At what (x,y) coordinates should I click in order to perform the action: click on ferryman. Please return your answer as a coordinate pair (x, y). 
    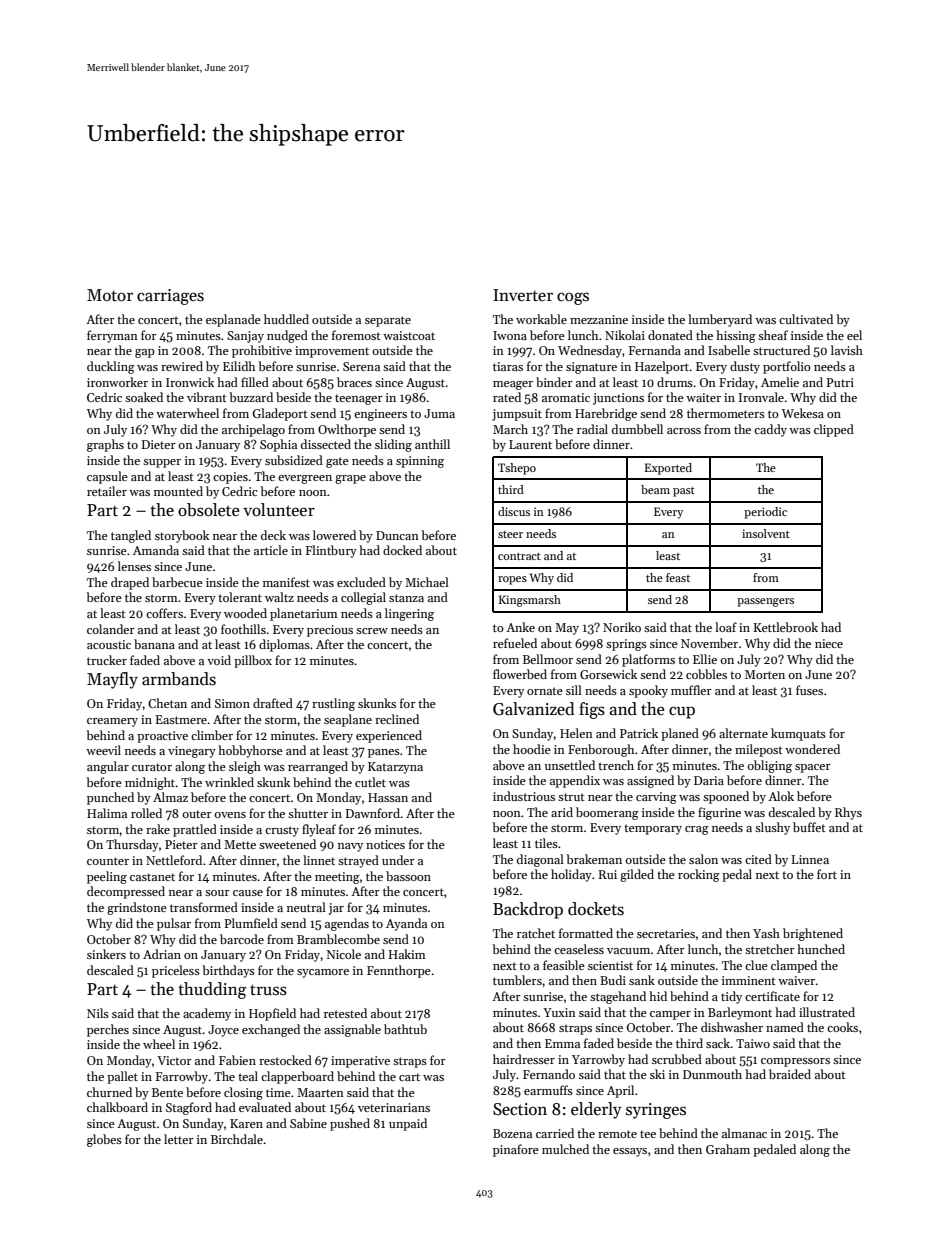
    Looking at the image, I should click on (112, 336).
